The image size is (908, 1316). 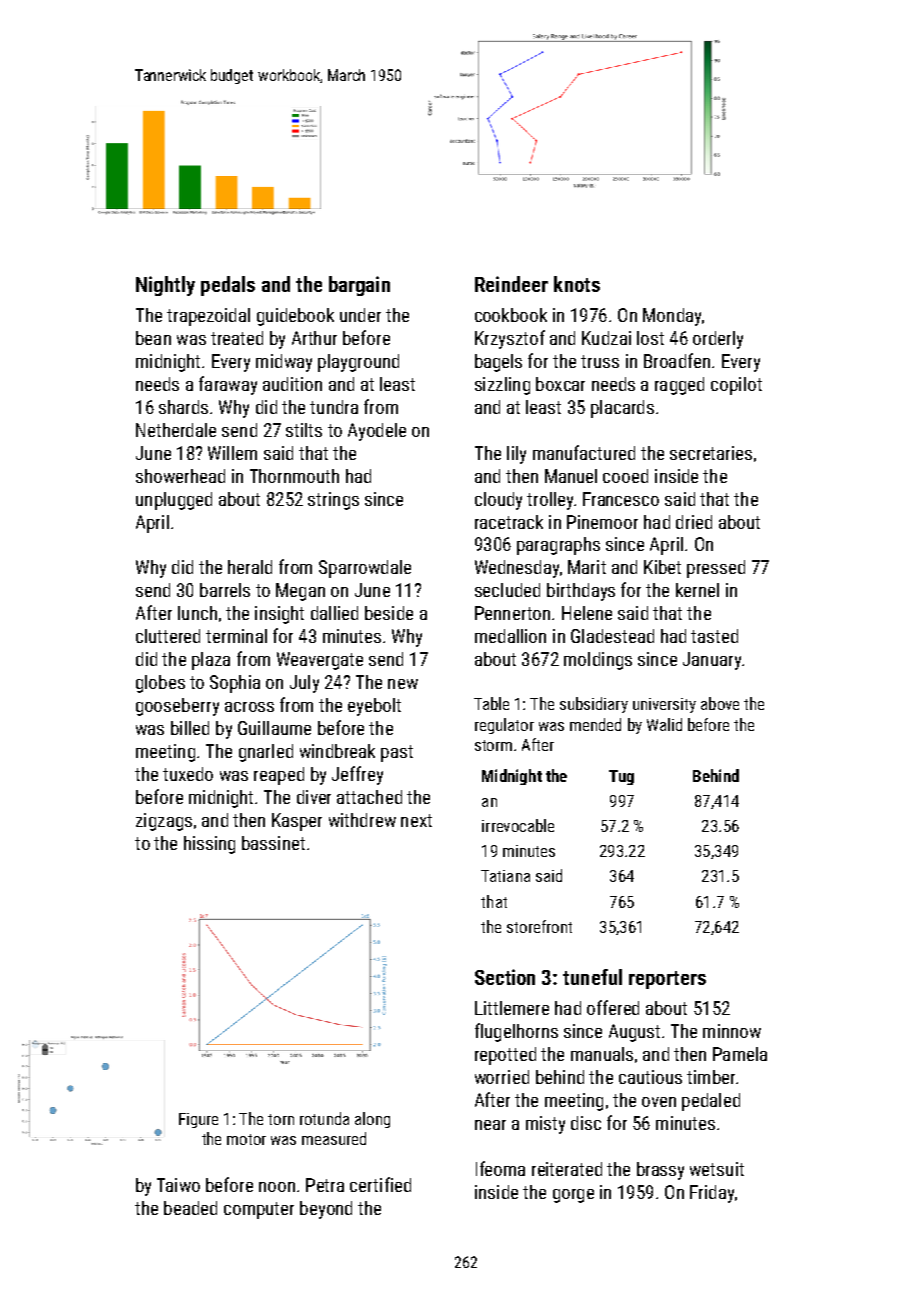 What do you see at coordinates (359, 286) in the screenshot?
I see `bargain` at bounding box center [359, 286].
